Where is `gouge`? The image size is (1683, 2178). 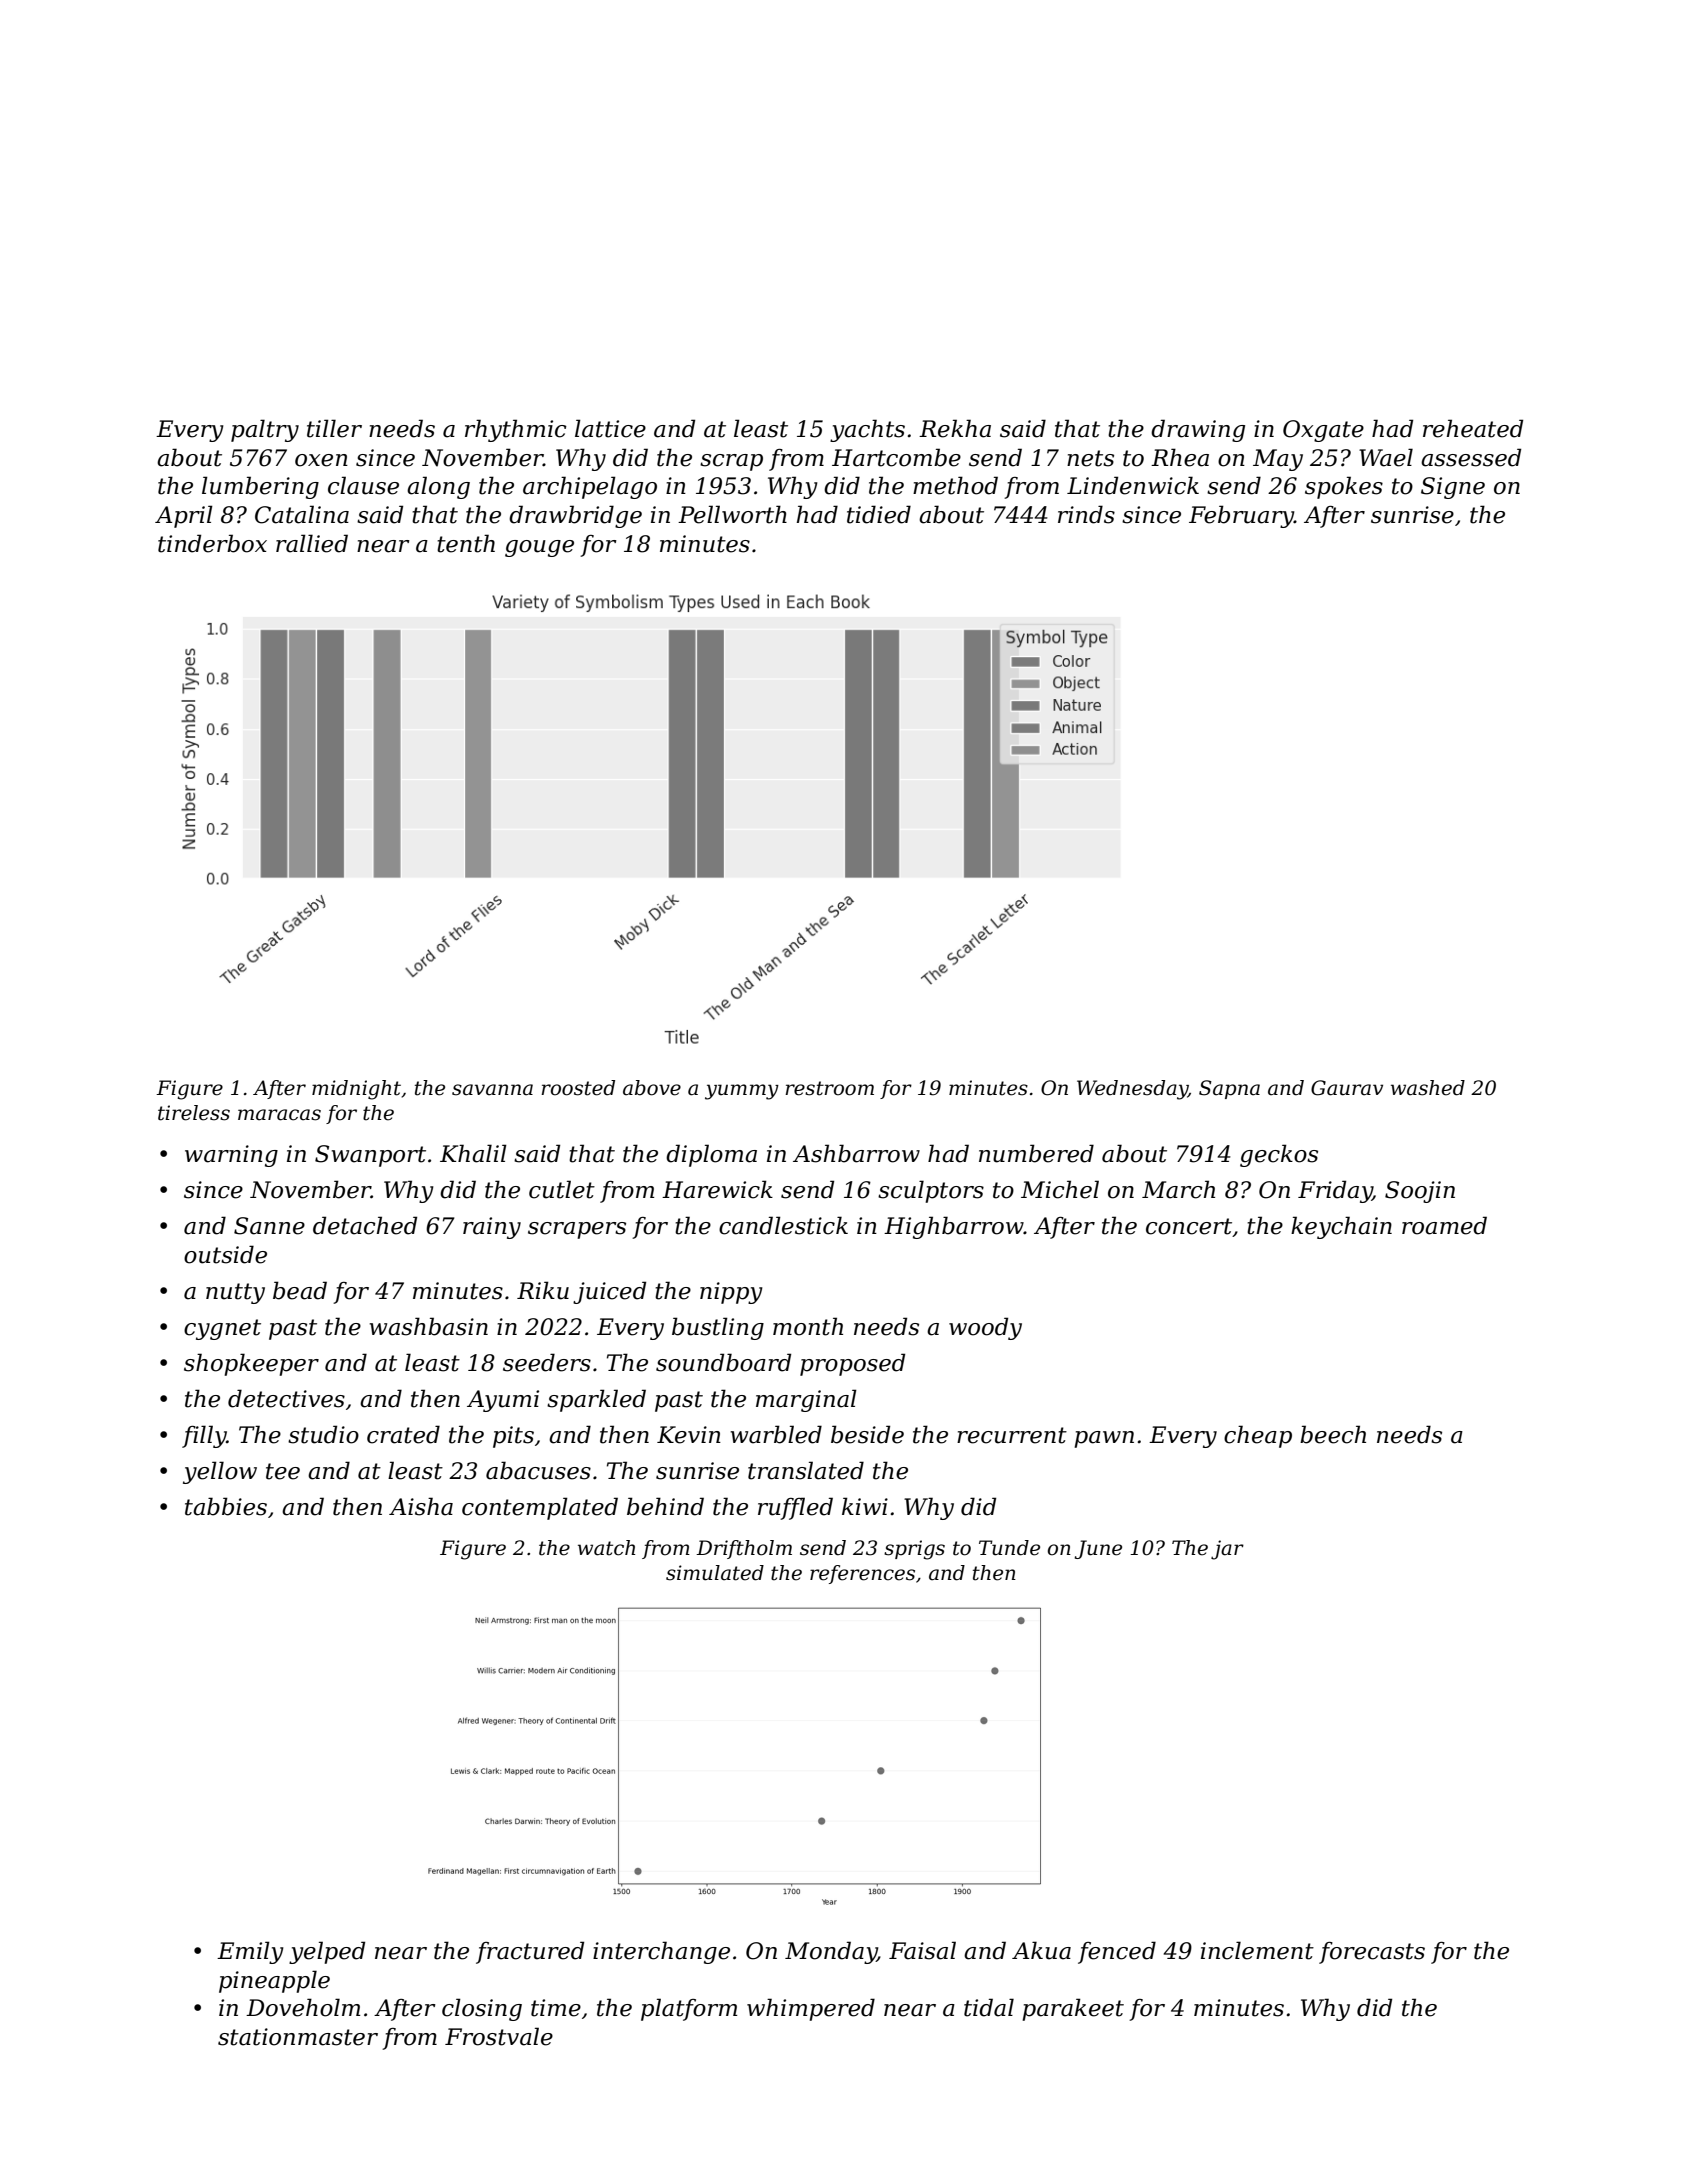
gouge is located at coordinates (539, 548).
